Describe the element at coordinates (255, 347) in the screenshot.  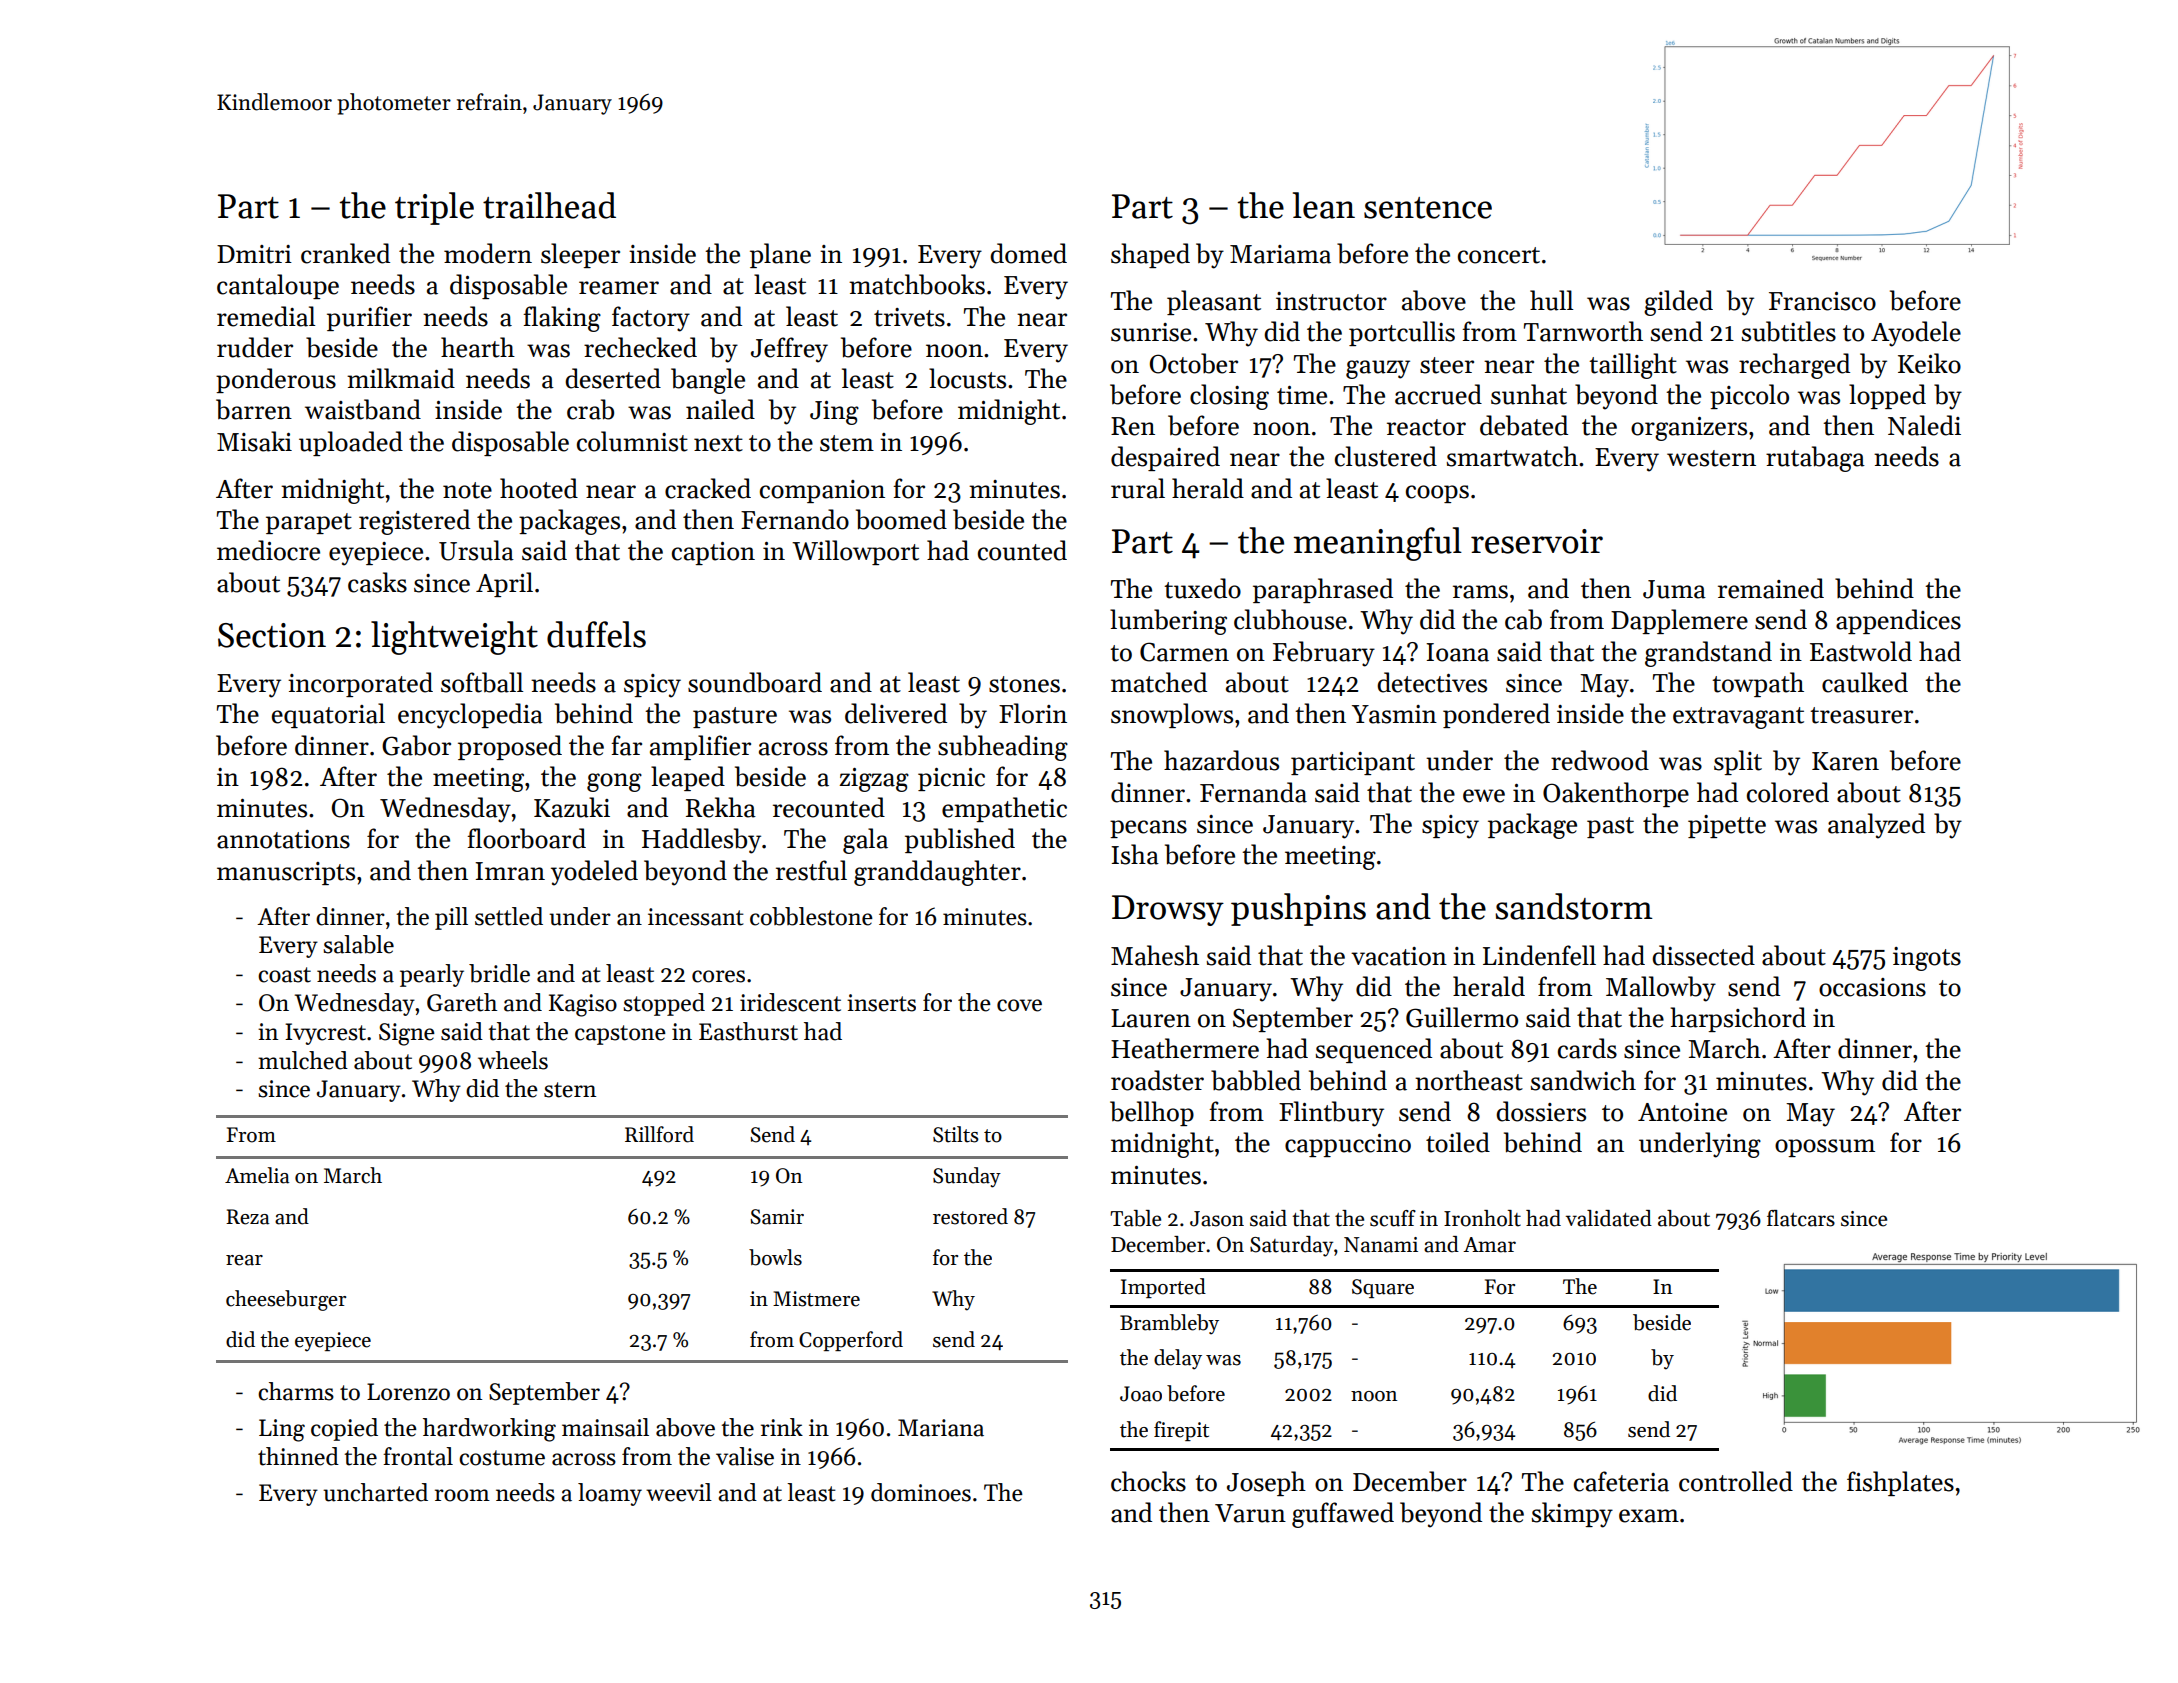
I see `rudder` at that location.
